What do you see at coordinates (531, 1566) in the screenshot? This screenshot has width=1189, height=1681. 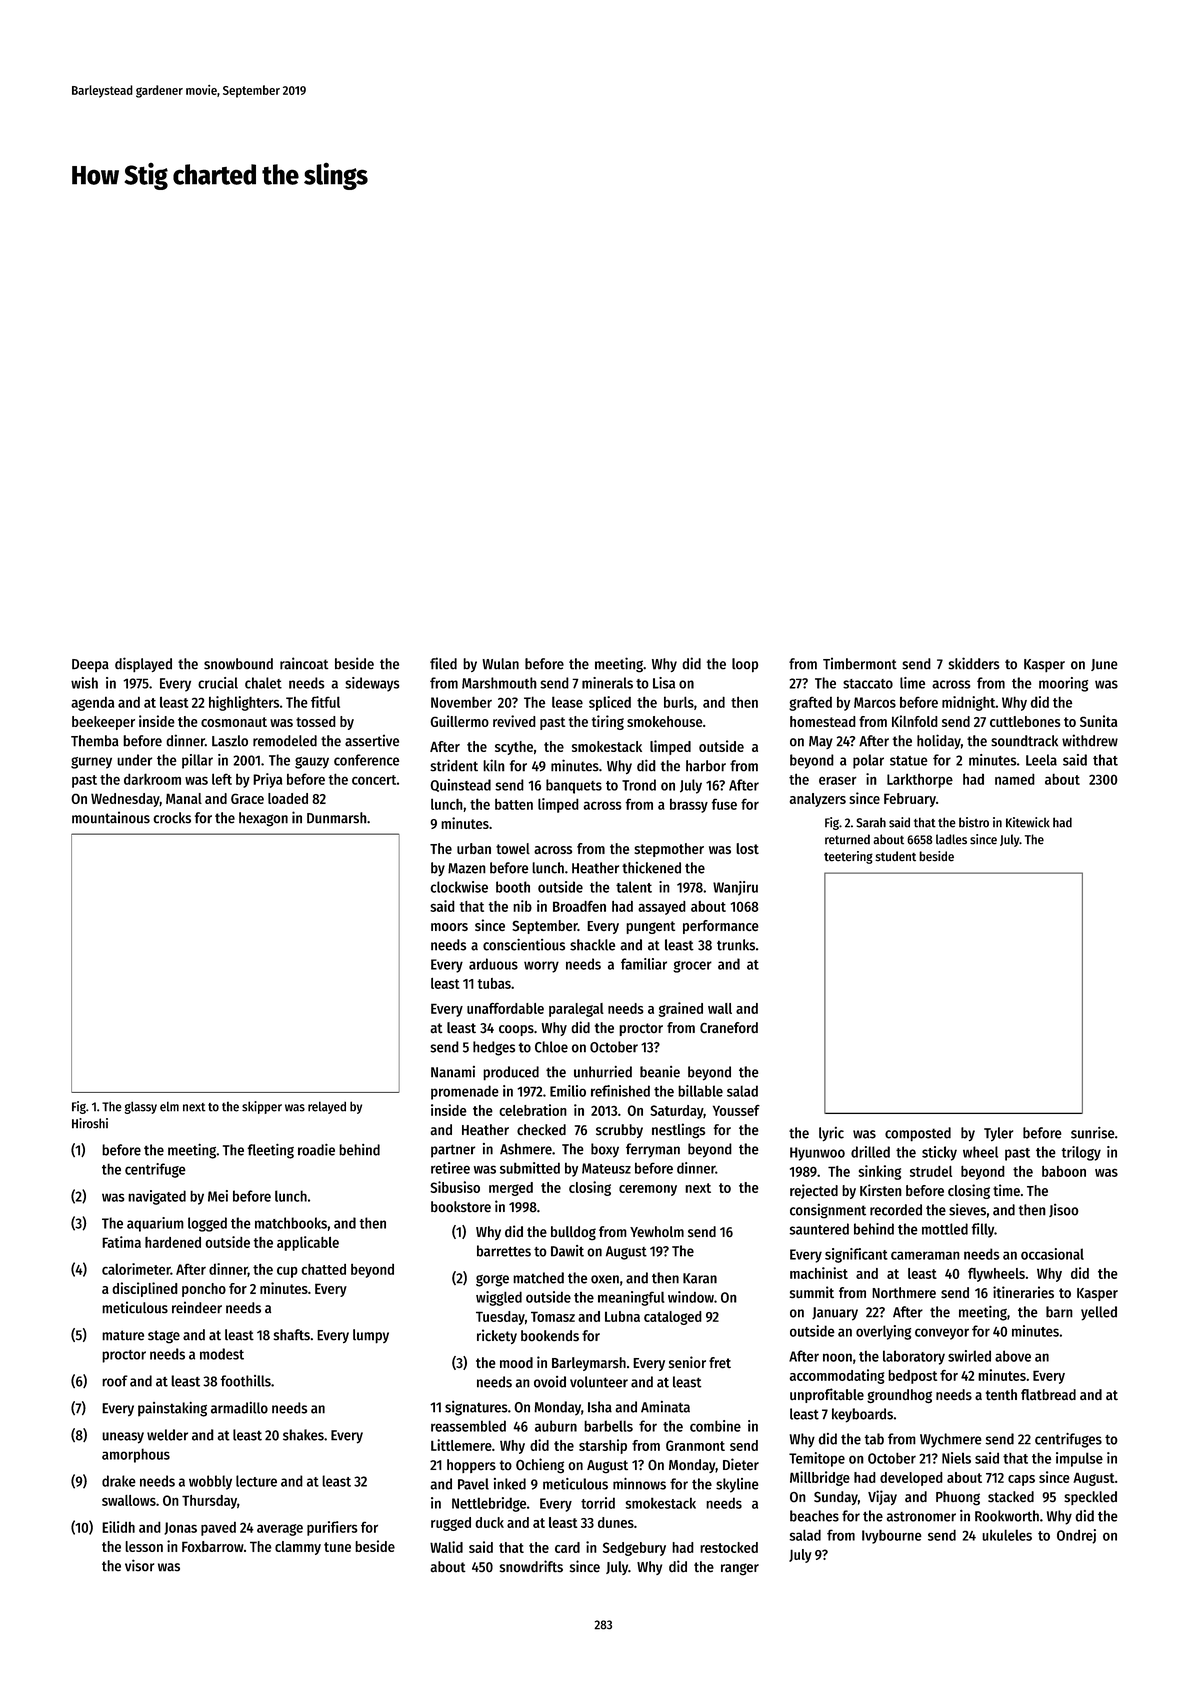 I see `snowdrifts` at bounding box center [531, 1566].
